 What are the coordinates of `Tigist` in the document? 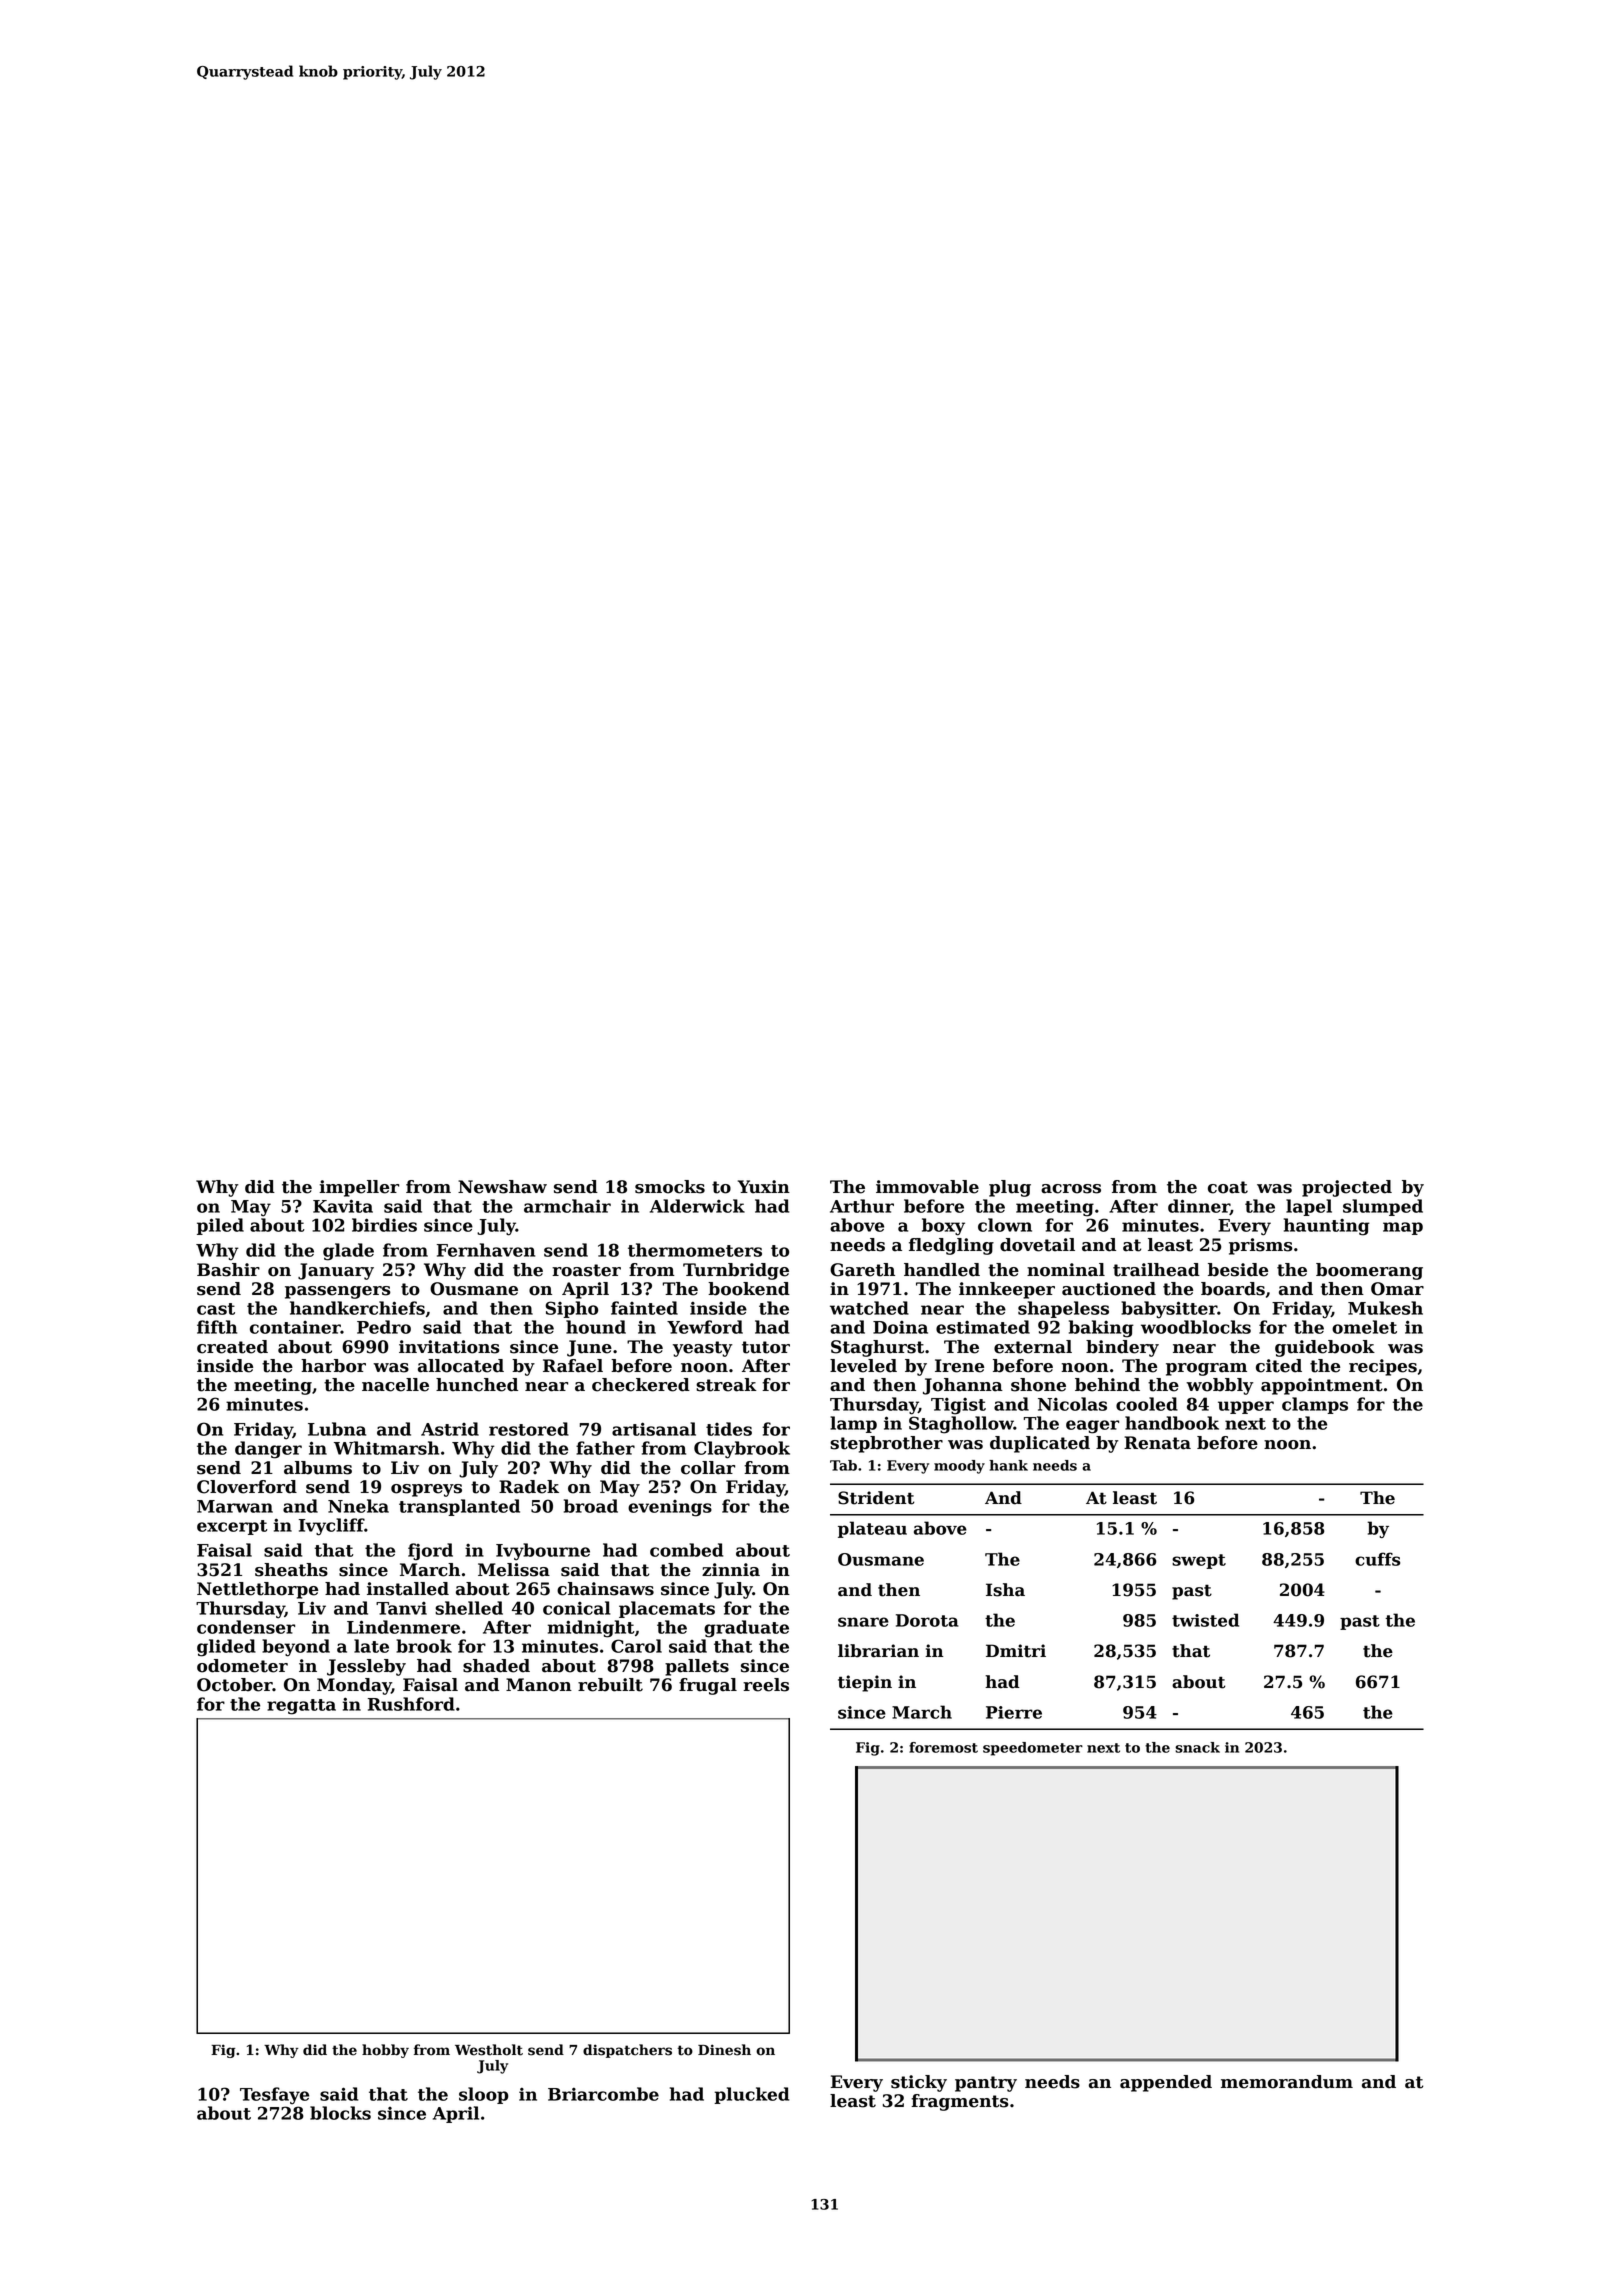 It's located at (958, 1406).
